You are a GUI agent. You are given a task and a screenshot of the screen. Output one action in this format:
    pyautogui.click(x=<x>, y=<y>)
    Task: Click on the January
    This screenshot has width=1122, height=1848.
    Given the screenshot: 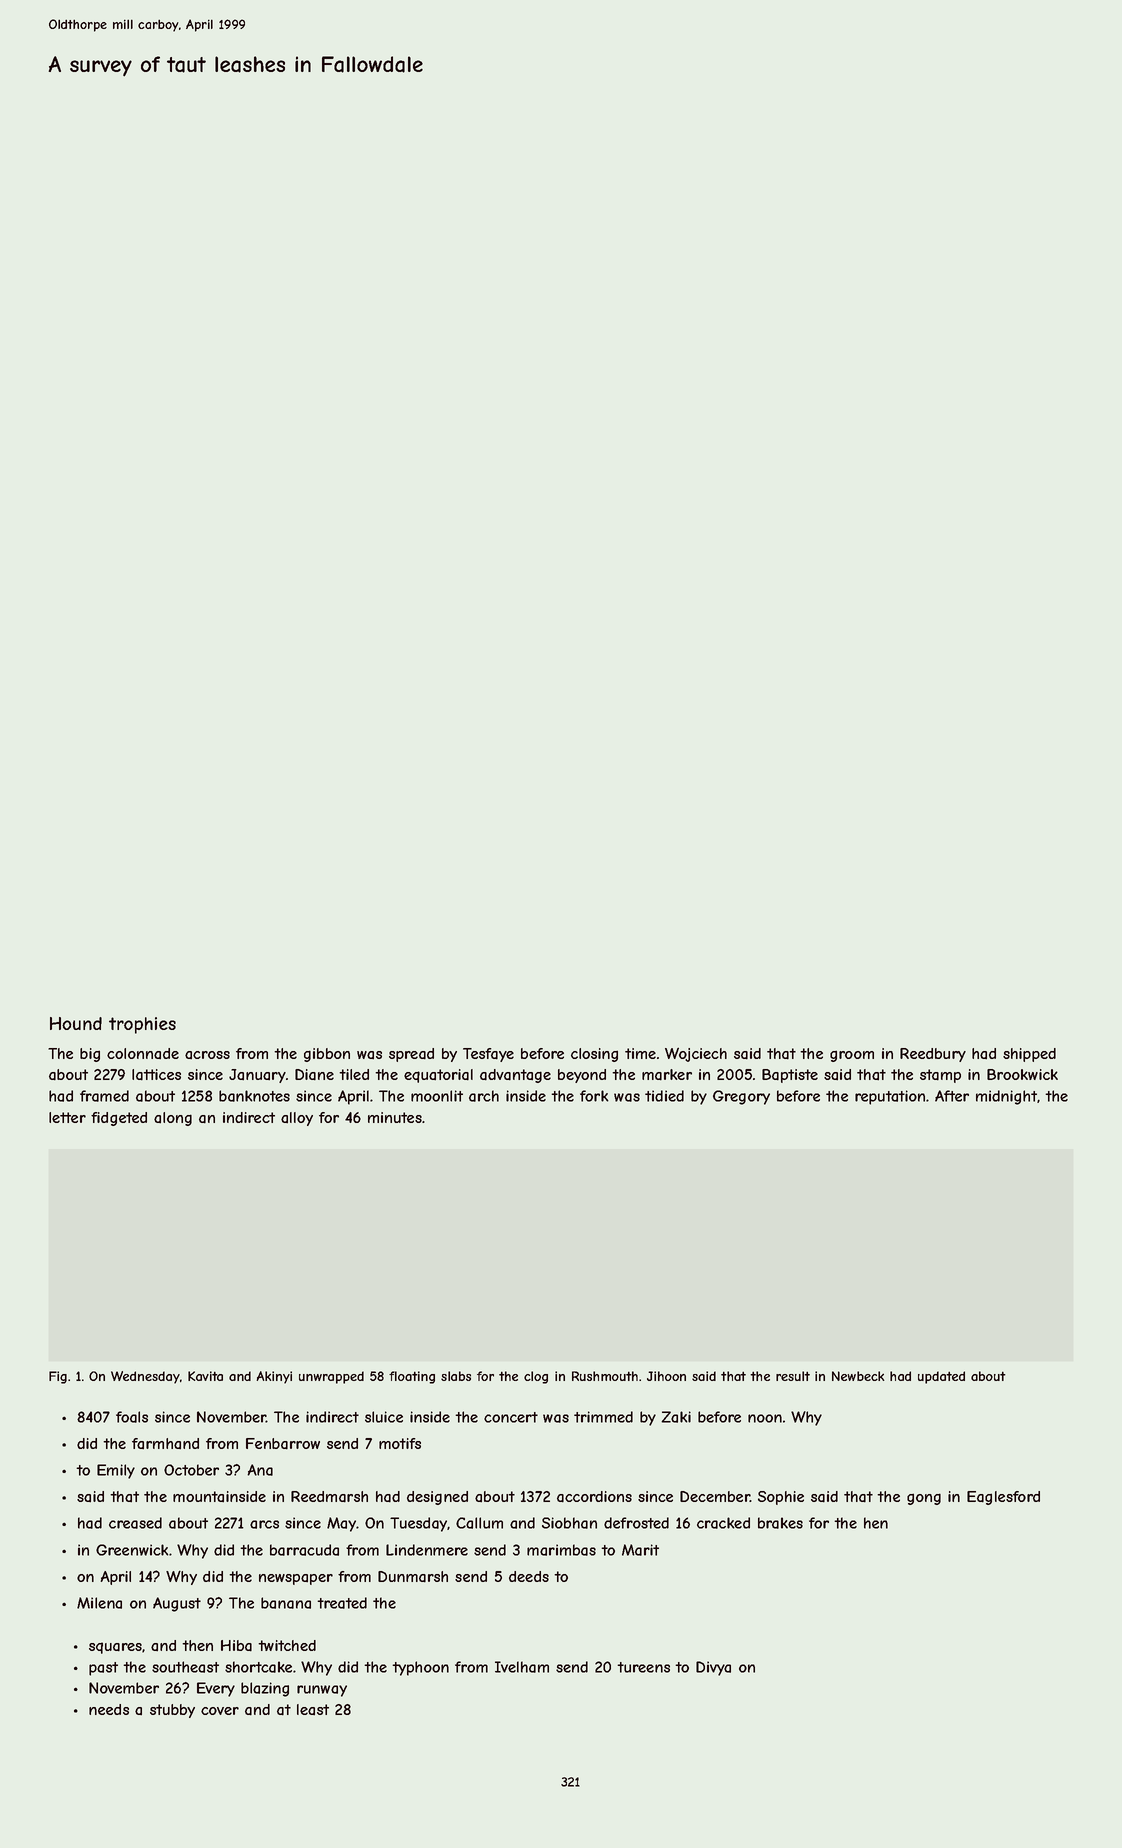 What is the action you would take?
    pyautogui.click(x=257, y=1076)
